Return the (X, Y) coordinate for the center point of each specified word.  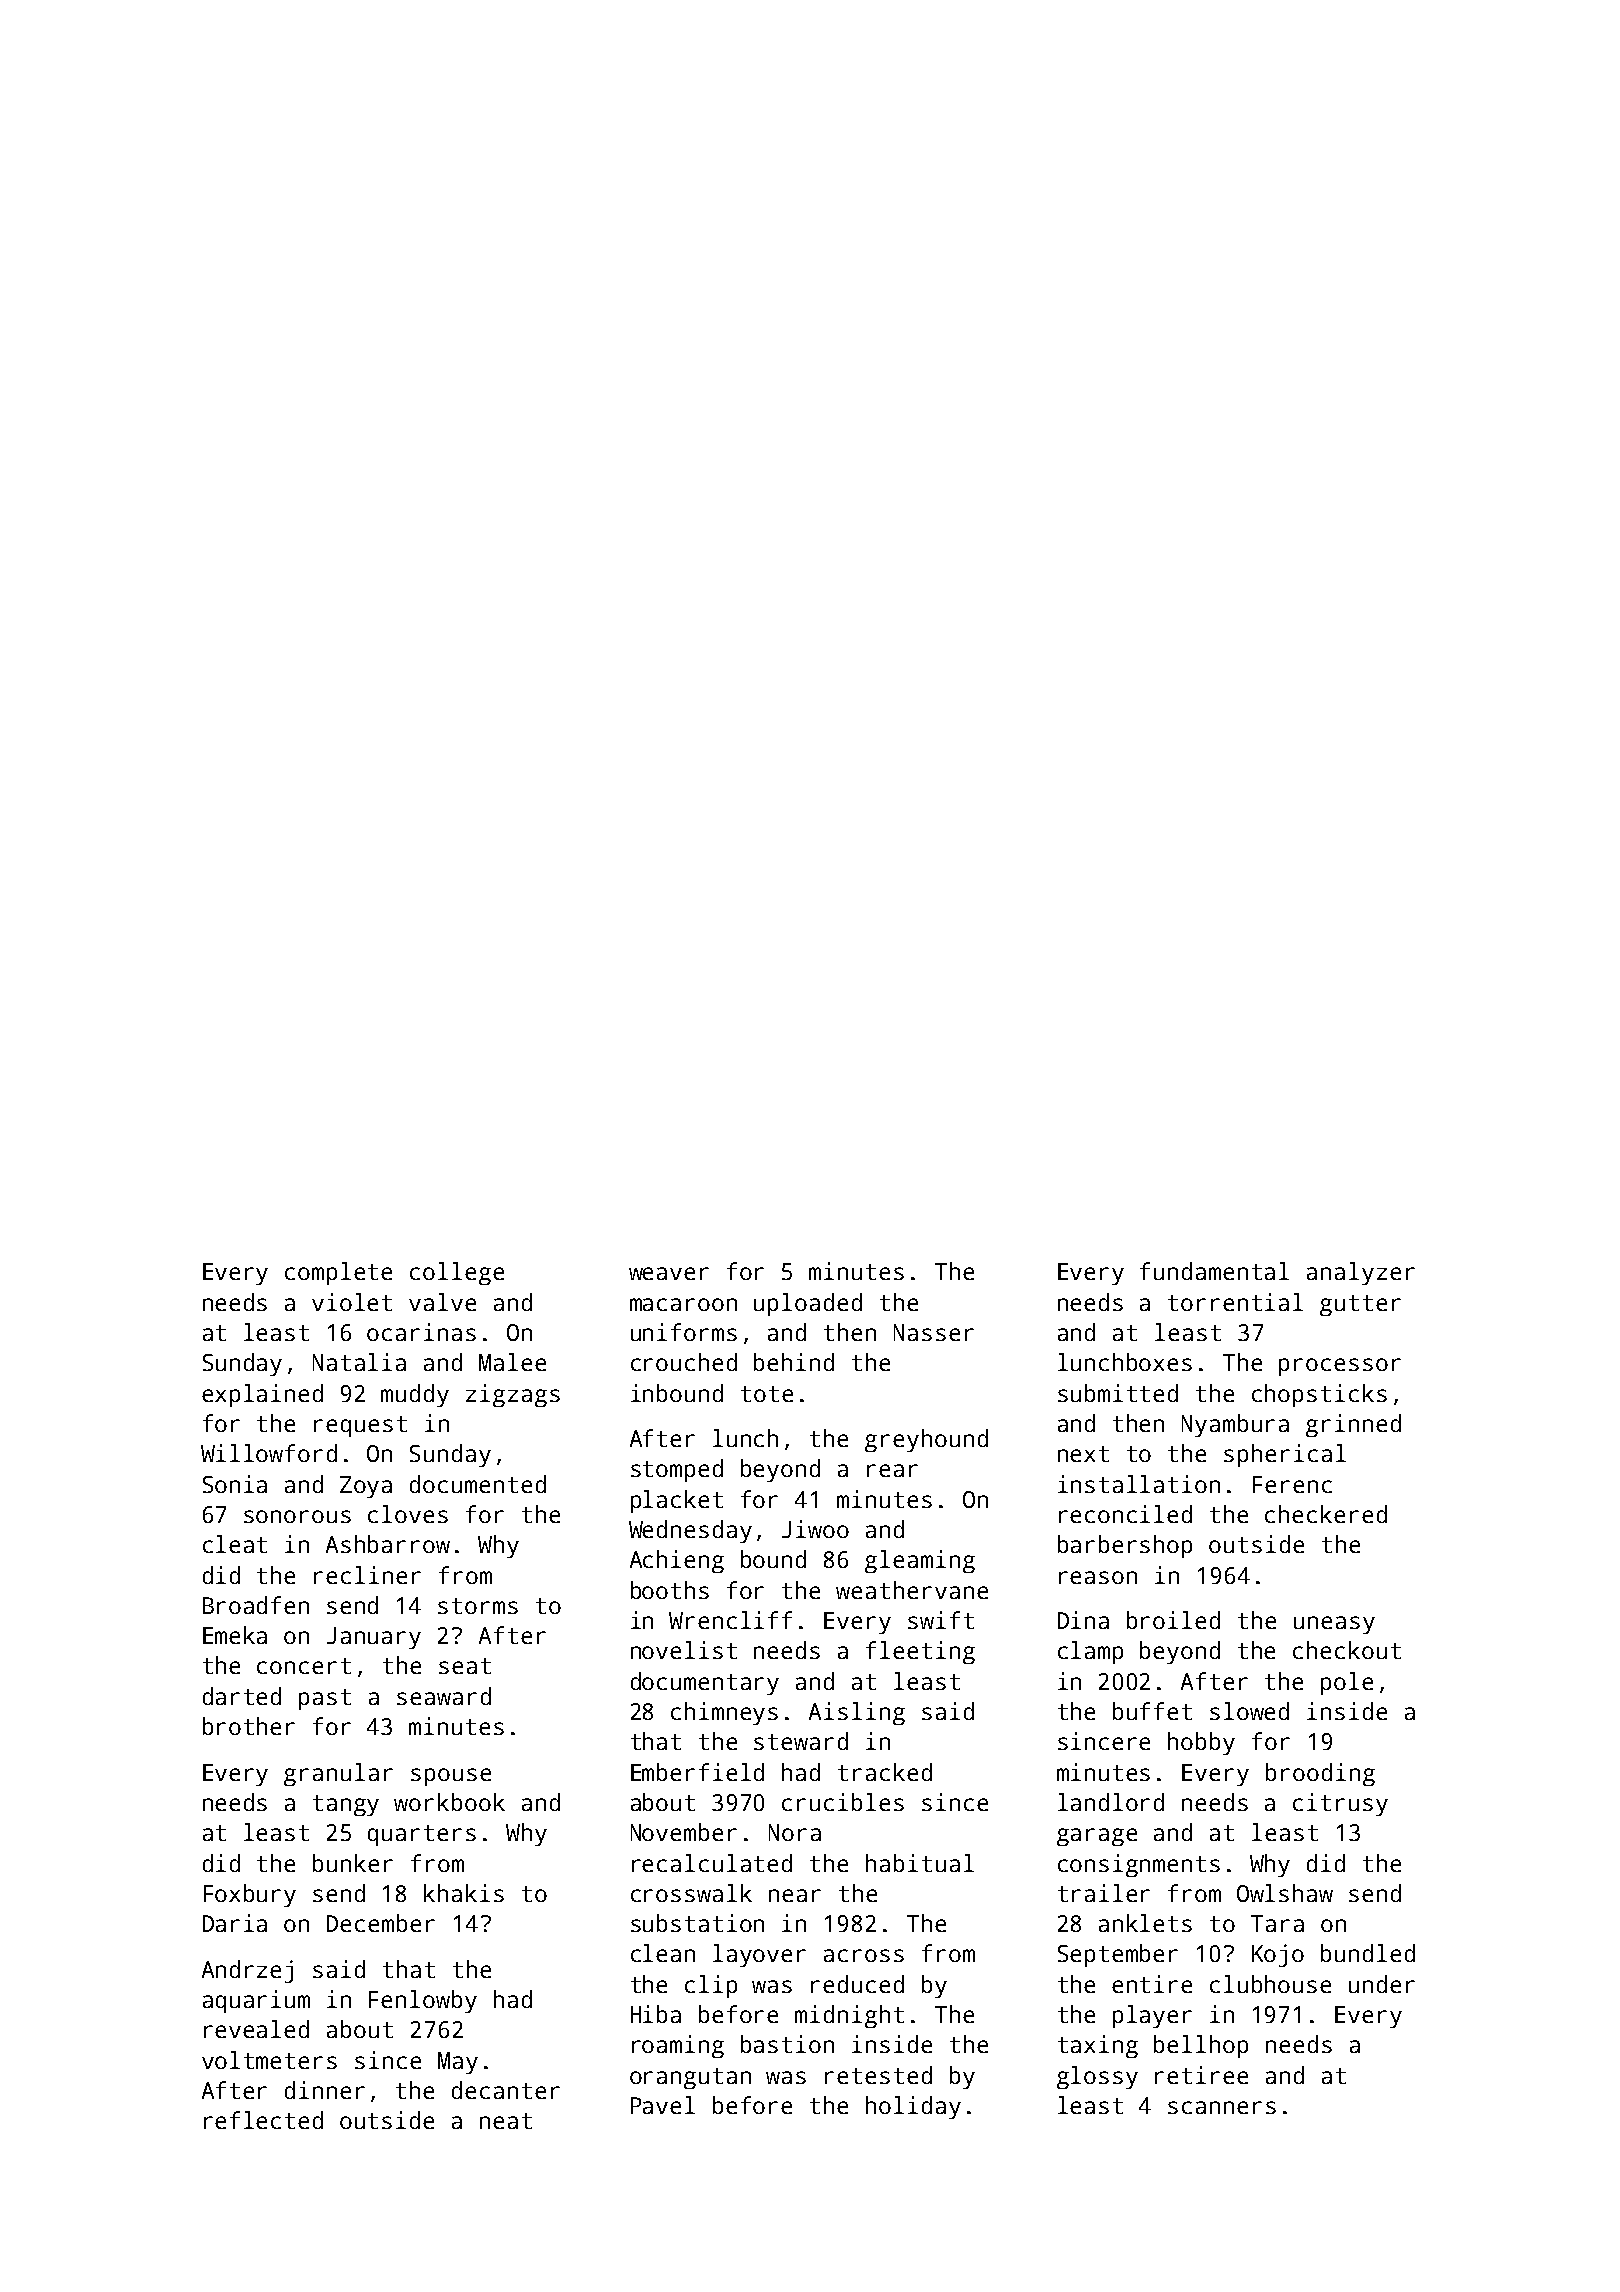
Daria (235, 1923)
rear (892, 1470)
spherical (1285, 1455)
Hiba (656, 2014)
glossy (1097, 2077)
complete (338, 1273)
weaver (669, 1273)
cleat (235, 1544)
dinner (325, 2090)
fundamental (1214, 1271)
